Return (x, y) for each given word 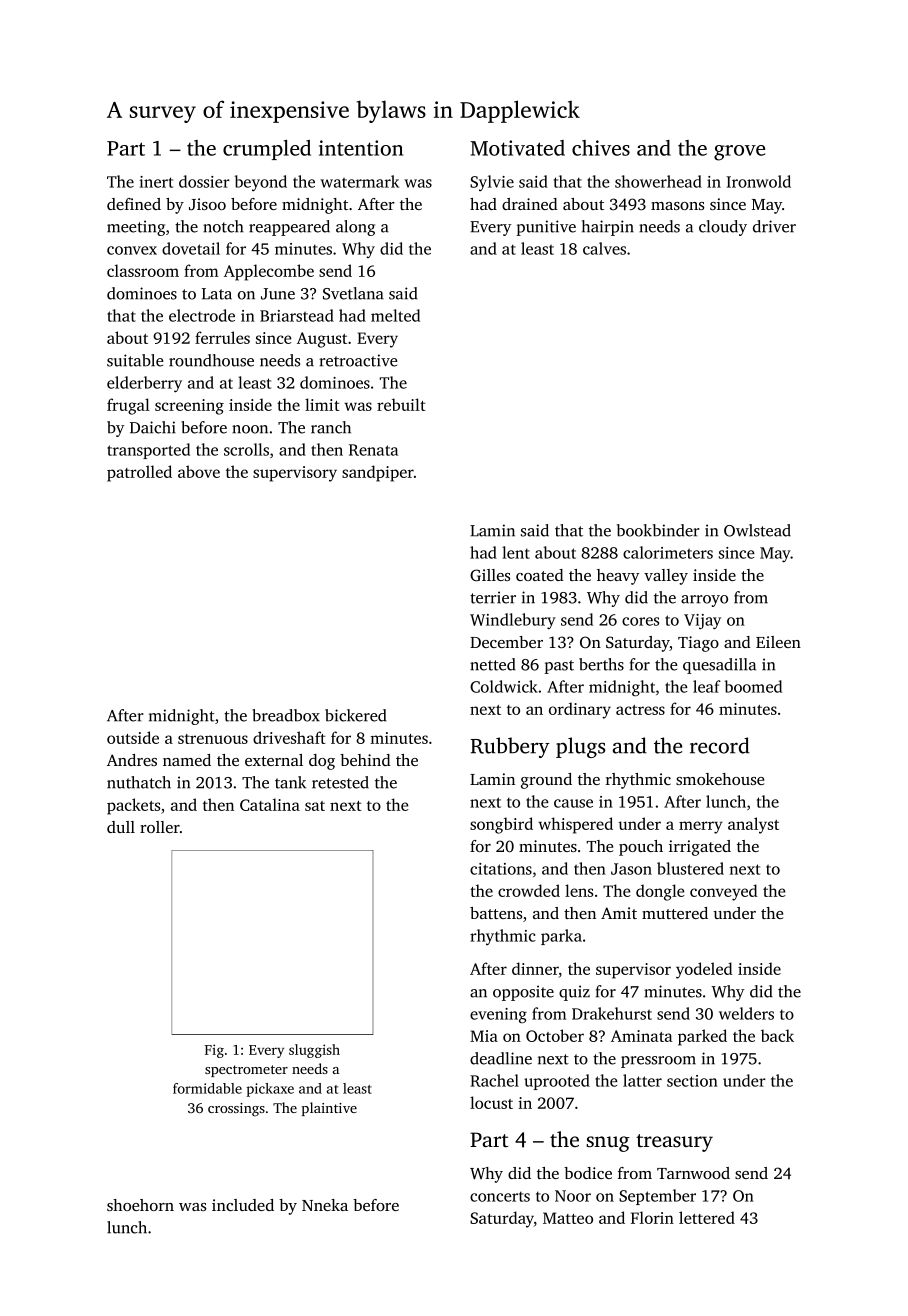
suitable (135, 360)
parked (702, 1037)
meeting (136, 228)
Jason (631, 869)
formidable (207, 1088)
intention (361, 148)
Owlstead (757, 530)
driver (774, 226)
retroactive (358, 360)
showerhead (658, 181)
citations (501, 869)
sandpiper (378, 473)
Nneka (325, 1205)
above (199, 471)
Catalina (270, 804)
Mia (484, 1036)
